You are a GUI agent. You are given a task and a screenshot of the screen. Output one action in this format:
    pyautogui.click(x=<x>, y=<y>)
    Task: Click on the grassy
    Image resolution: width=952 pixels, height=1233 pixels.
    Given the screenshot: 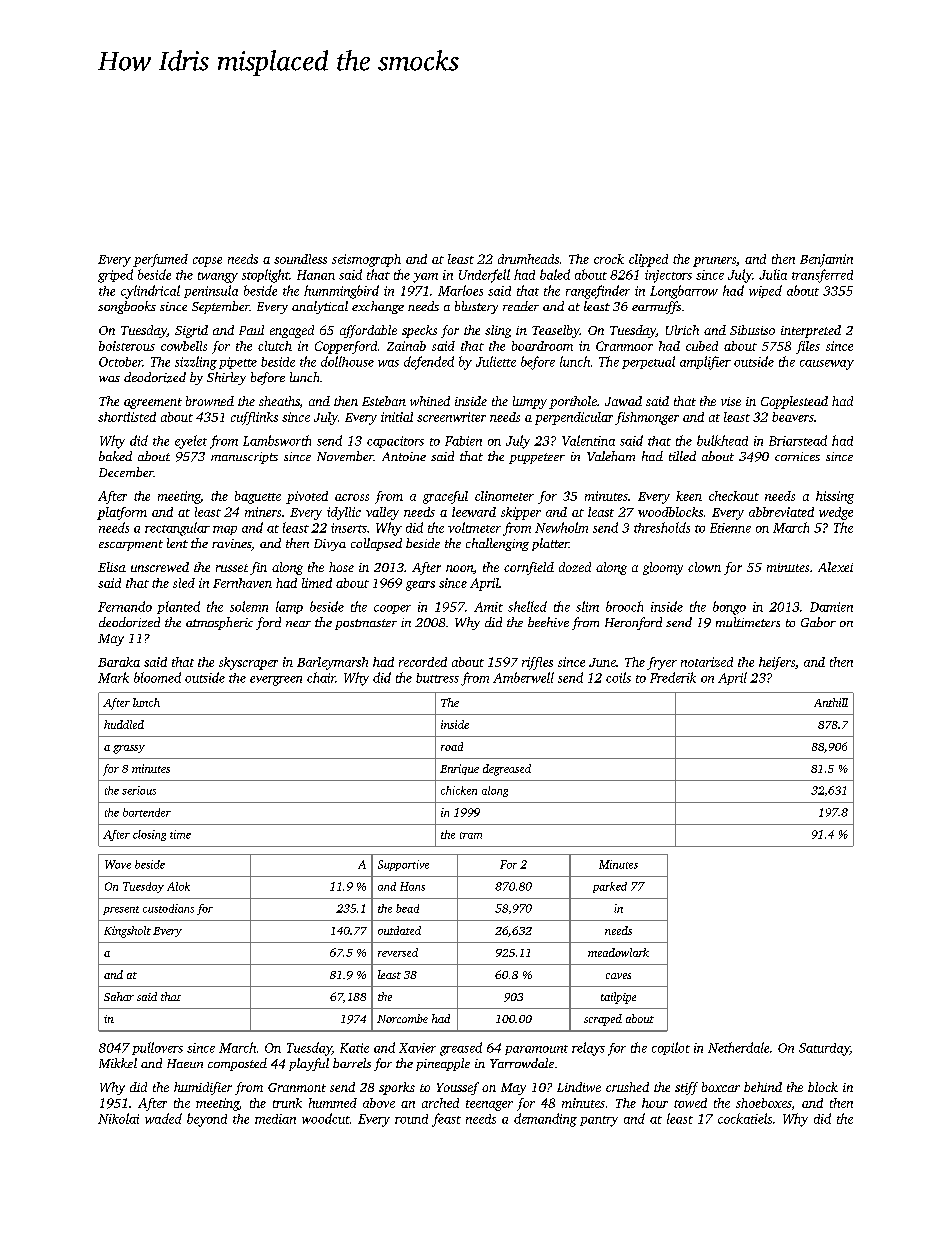 What is the action you would take?
    pyautogui.click(x=129, y=749)
